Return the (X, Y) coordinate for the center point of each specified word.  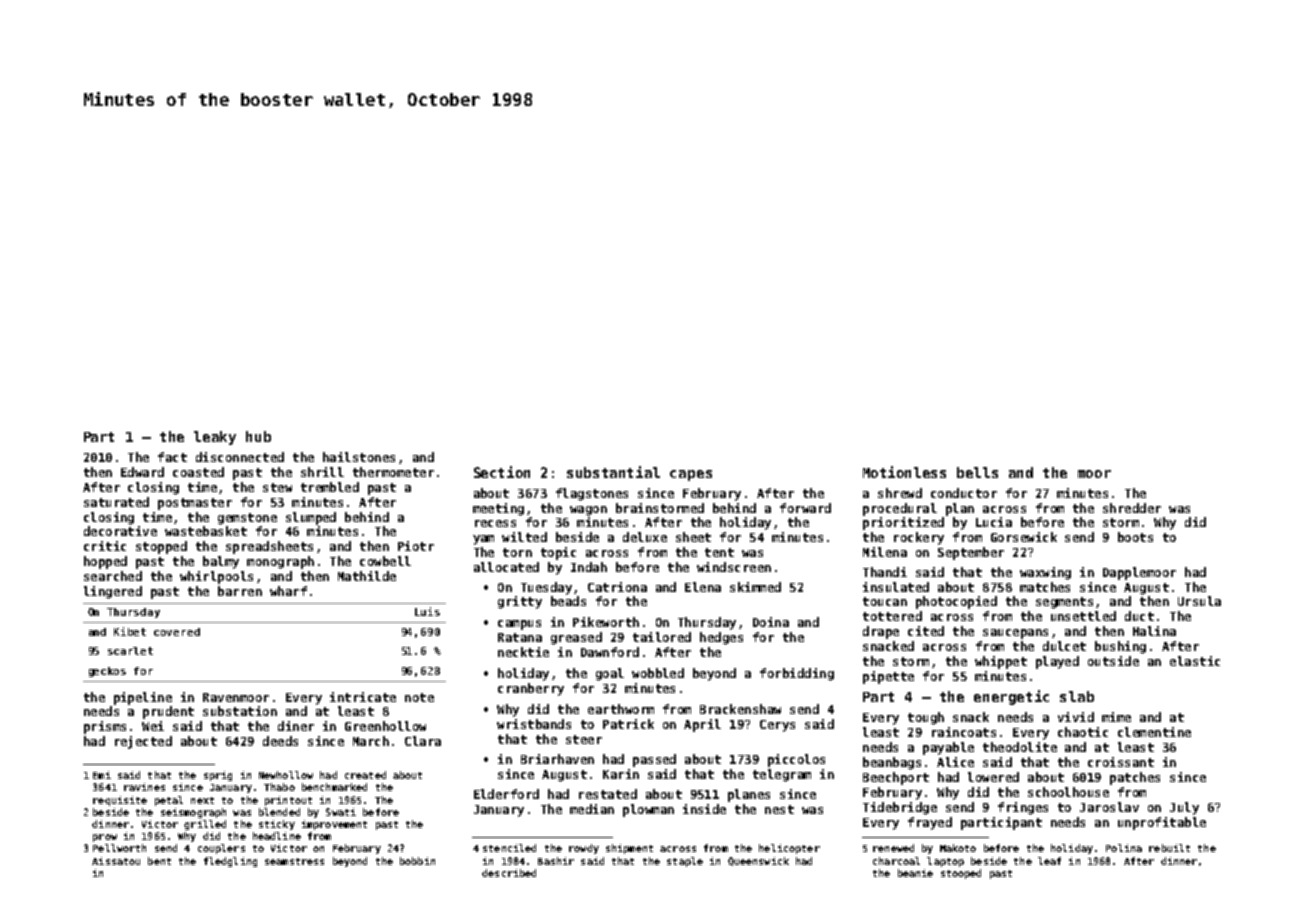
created (365, 775)
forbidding (797, 674)
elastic (1195, 661)
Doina (771, 622)
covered (177, 632)
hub (258, 436)
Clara (423, 741)
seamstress (294, 861)
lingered (113, 592)
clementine (1154, 732)
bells (977, 472)
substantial (613, 472)
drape (881, 632)
